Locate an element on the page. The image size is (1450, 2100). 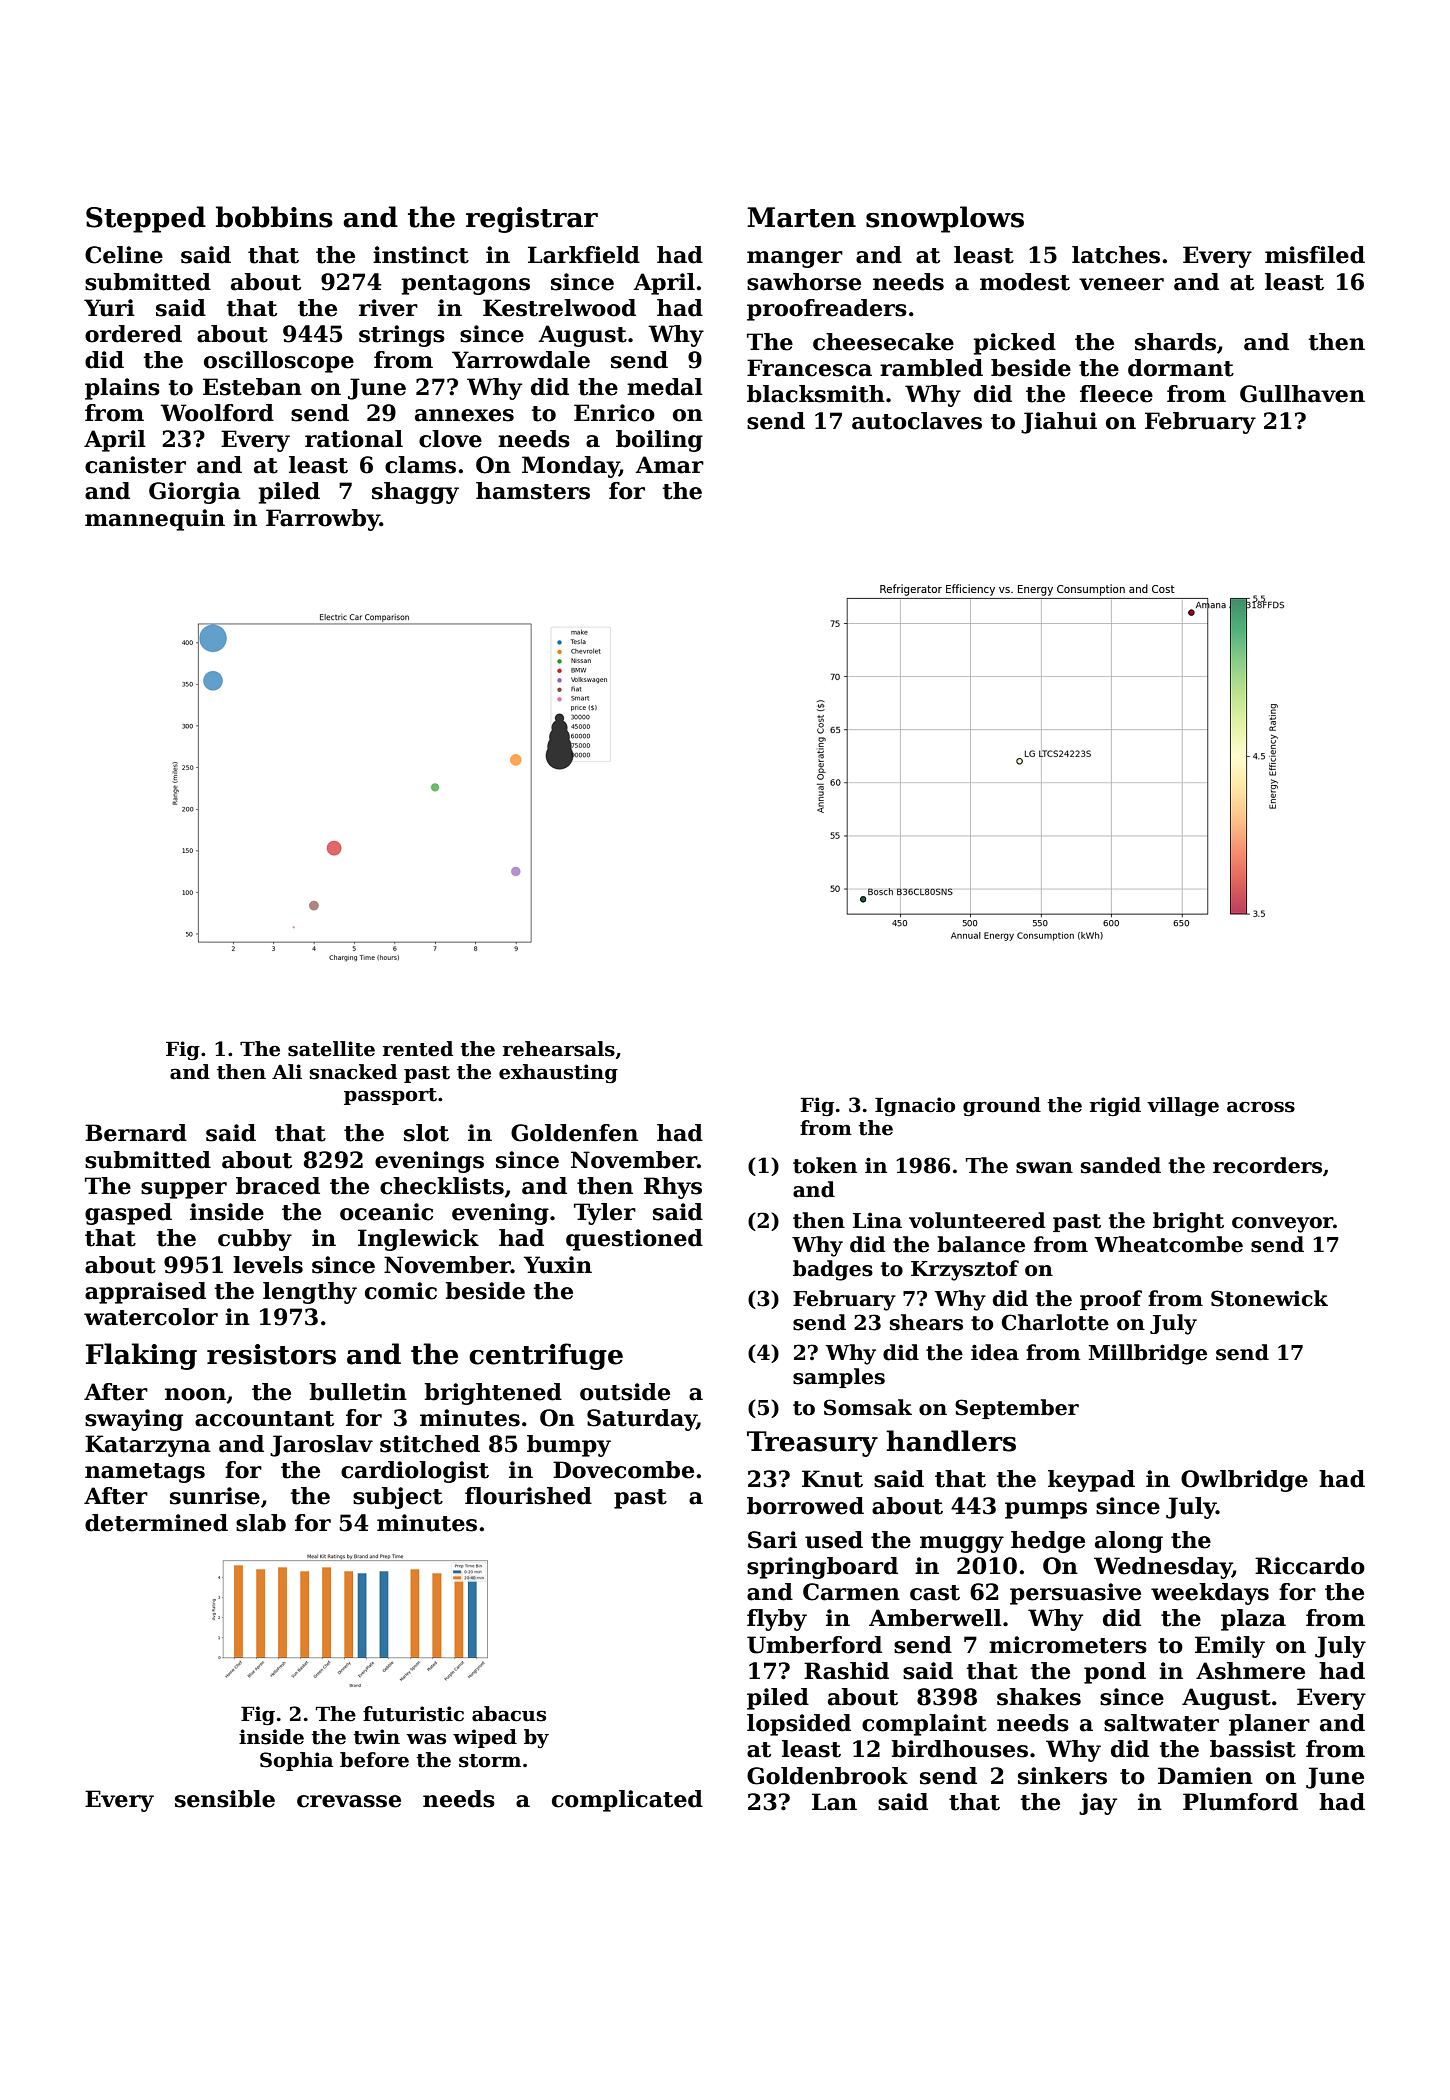
Jiahui is located at coordinates (1059, 423).
